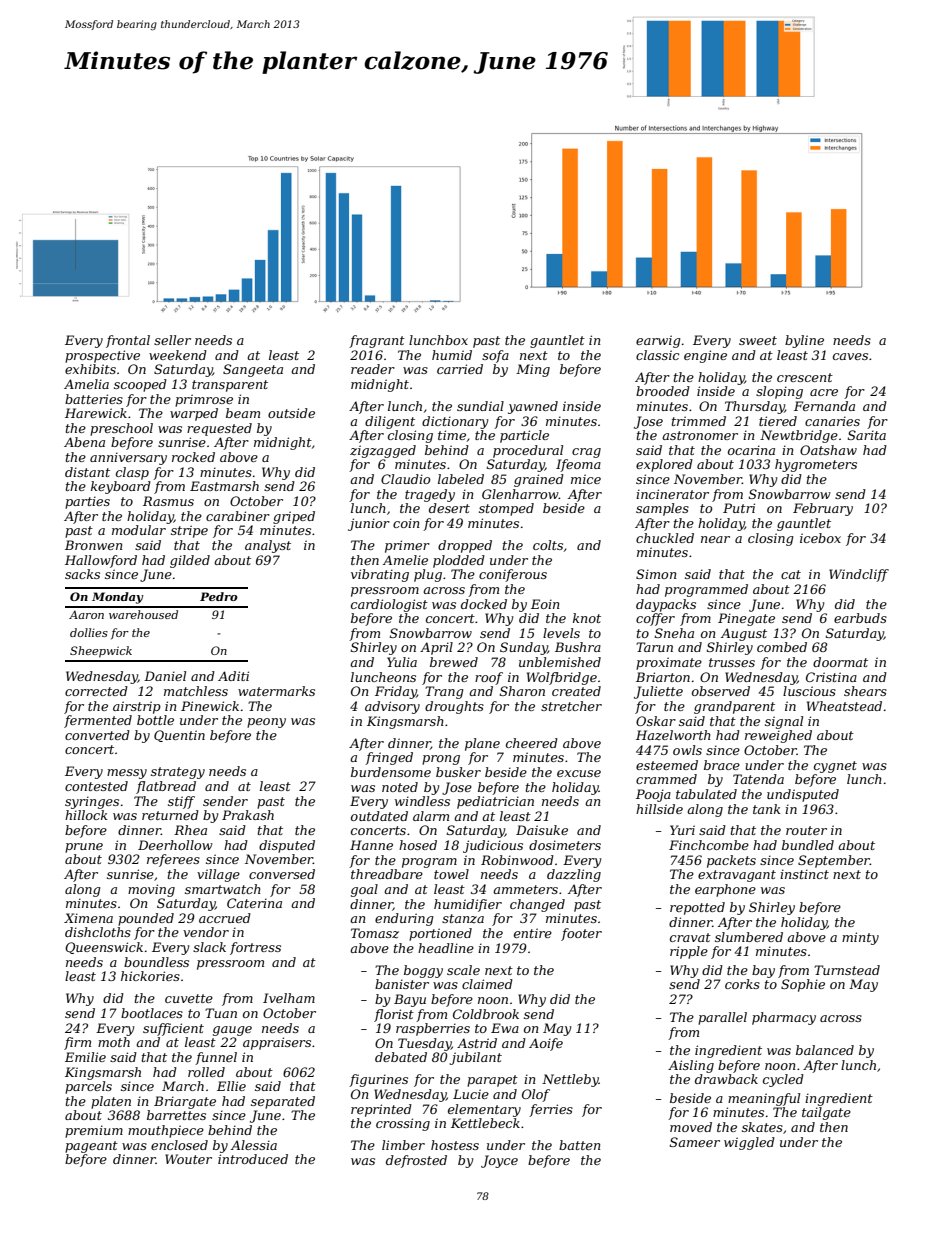 Image resolution: width=952 pixels, height=1233 pixels. What do you see at coordinates (282, 874) in the document?
I see `conversed` at bounding box center [282, 874].
